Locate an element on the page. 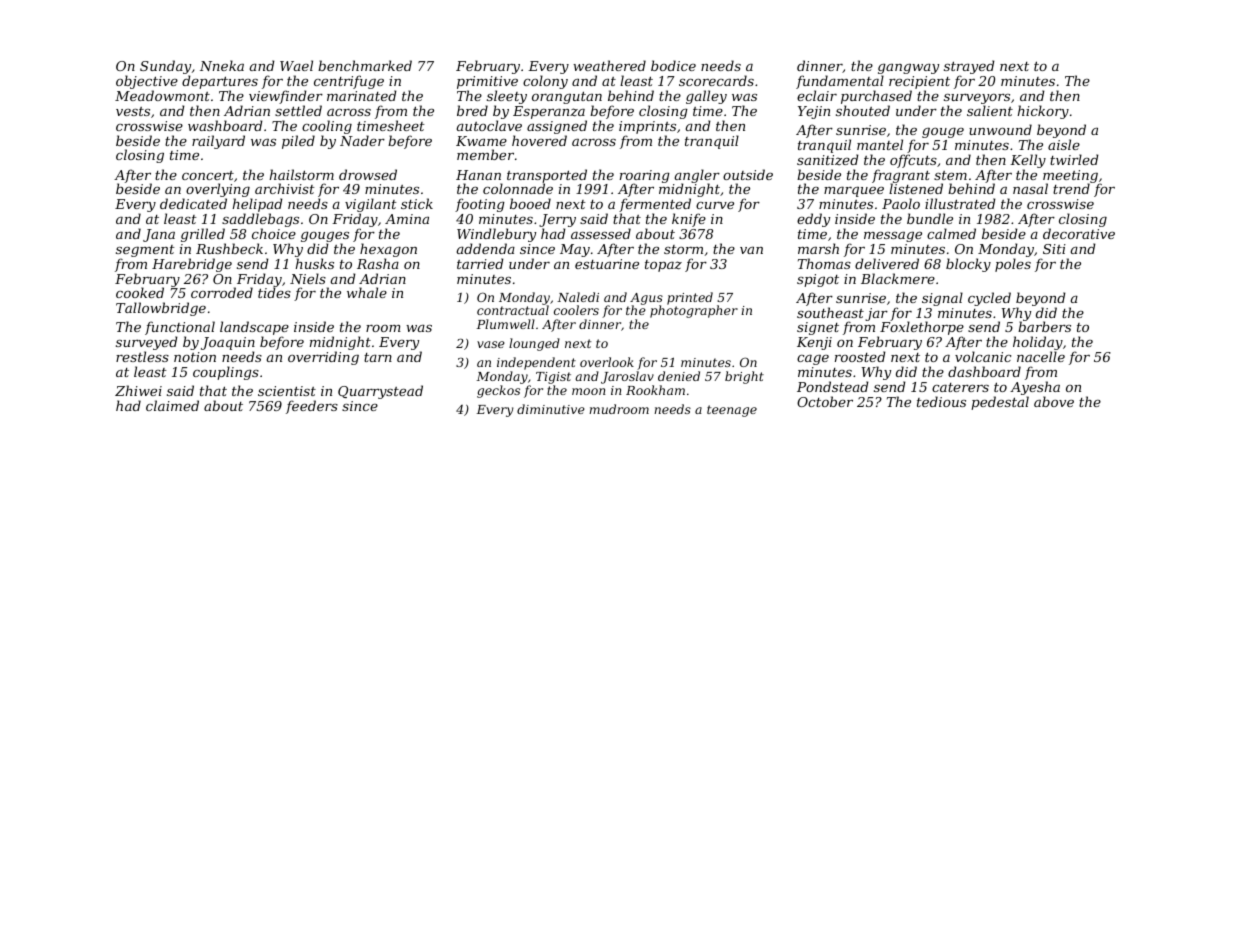  Windlebury is located at coordinates (496, 235).
